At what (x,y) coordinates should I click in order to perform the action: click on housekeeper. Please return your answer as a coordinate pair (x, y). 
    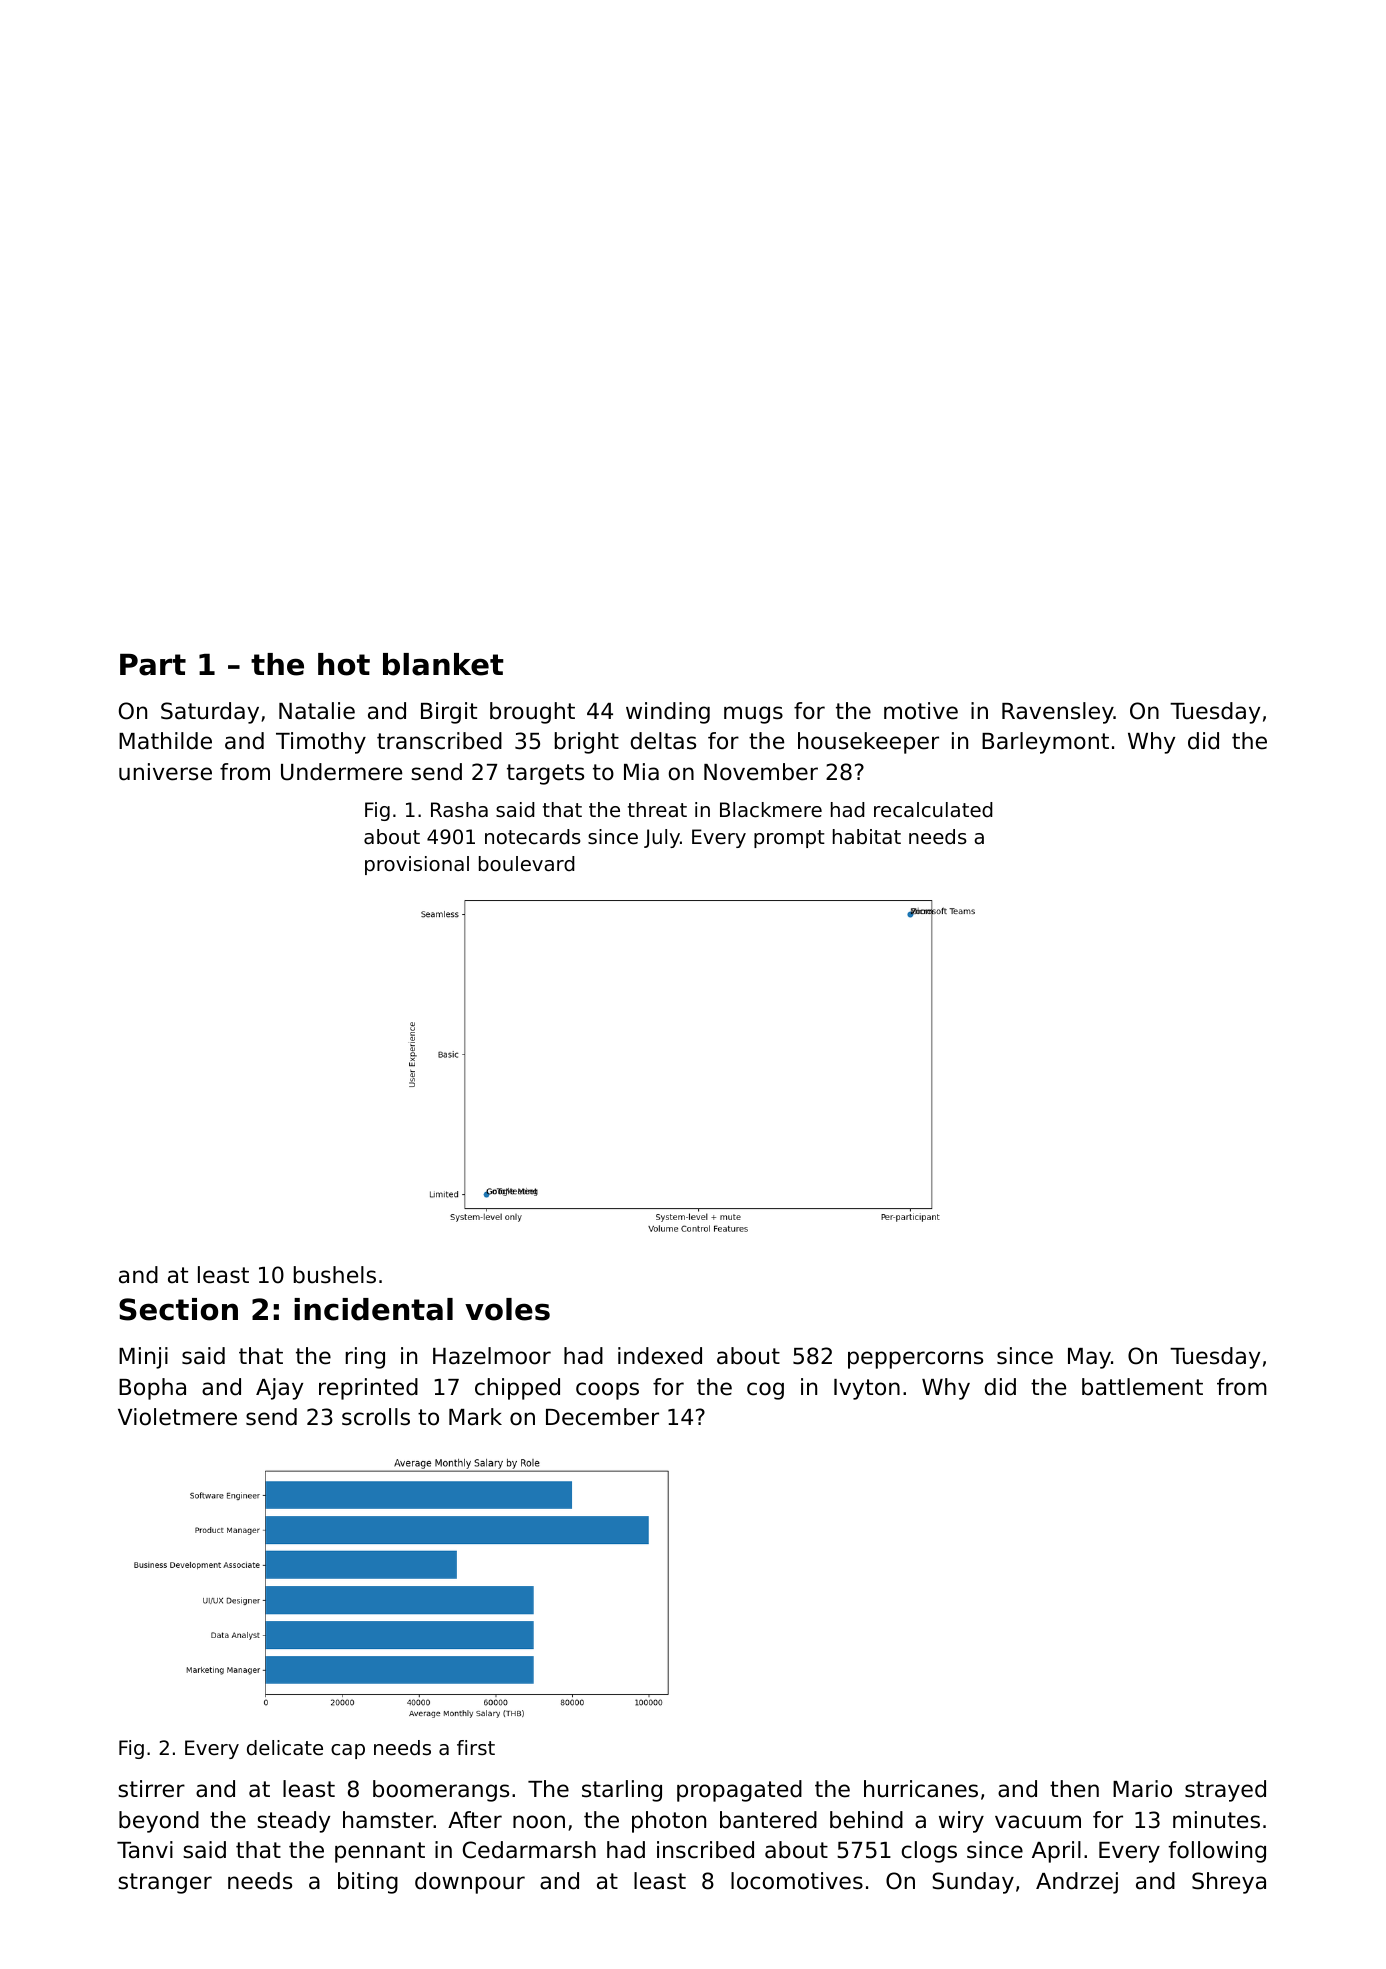
    Looking at the image, I should click on (868, 743).
